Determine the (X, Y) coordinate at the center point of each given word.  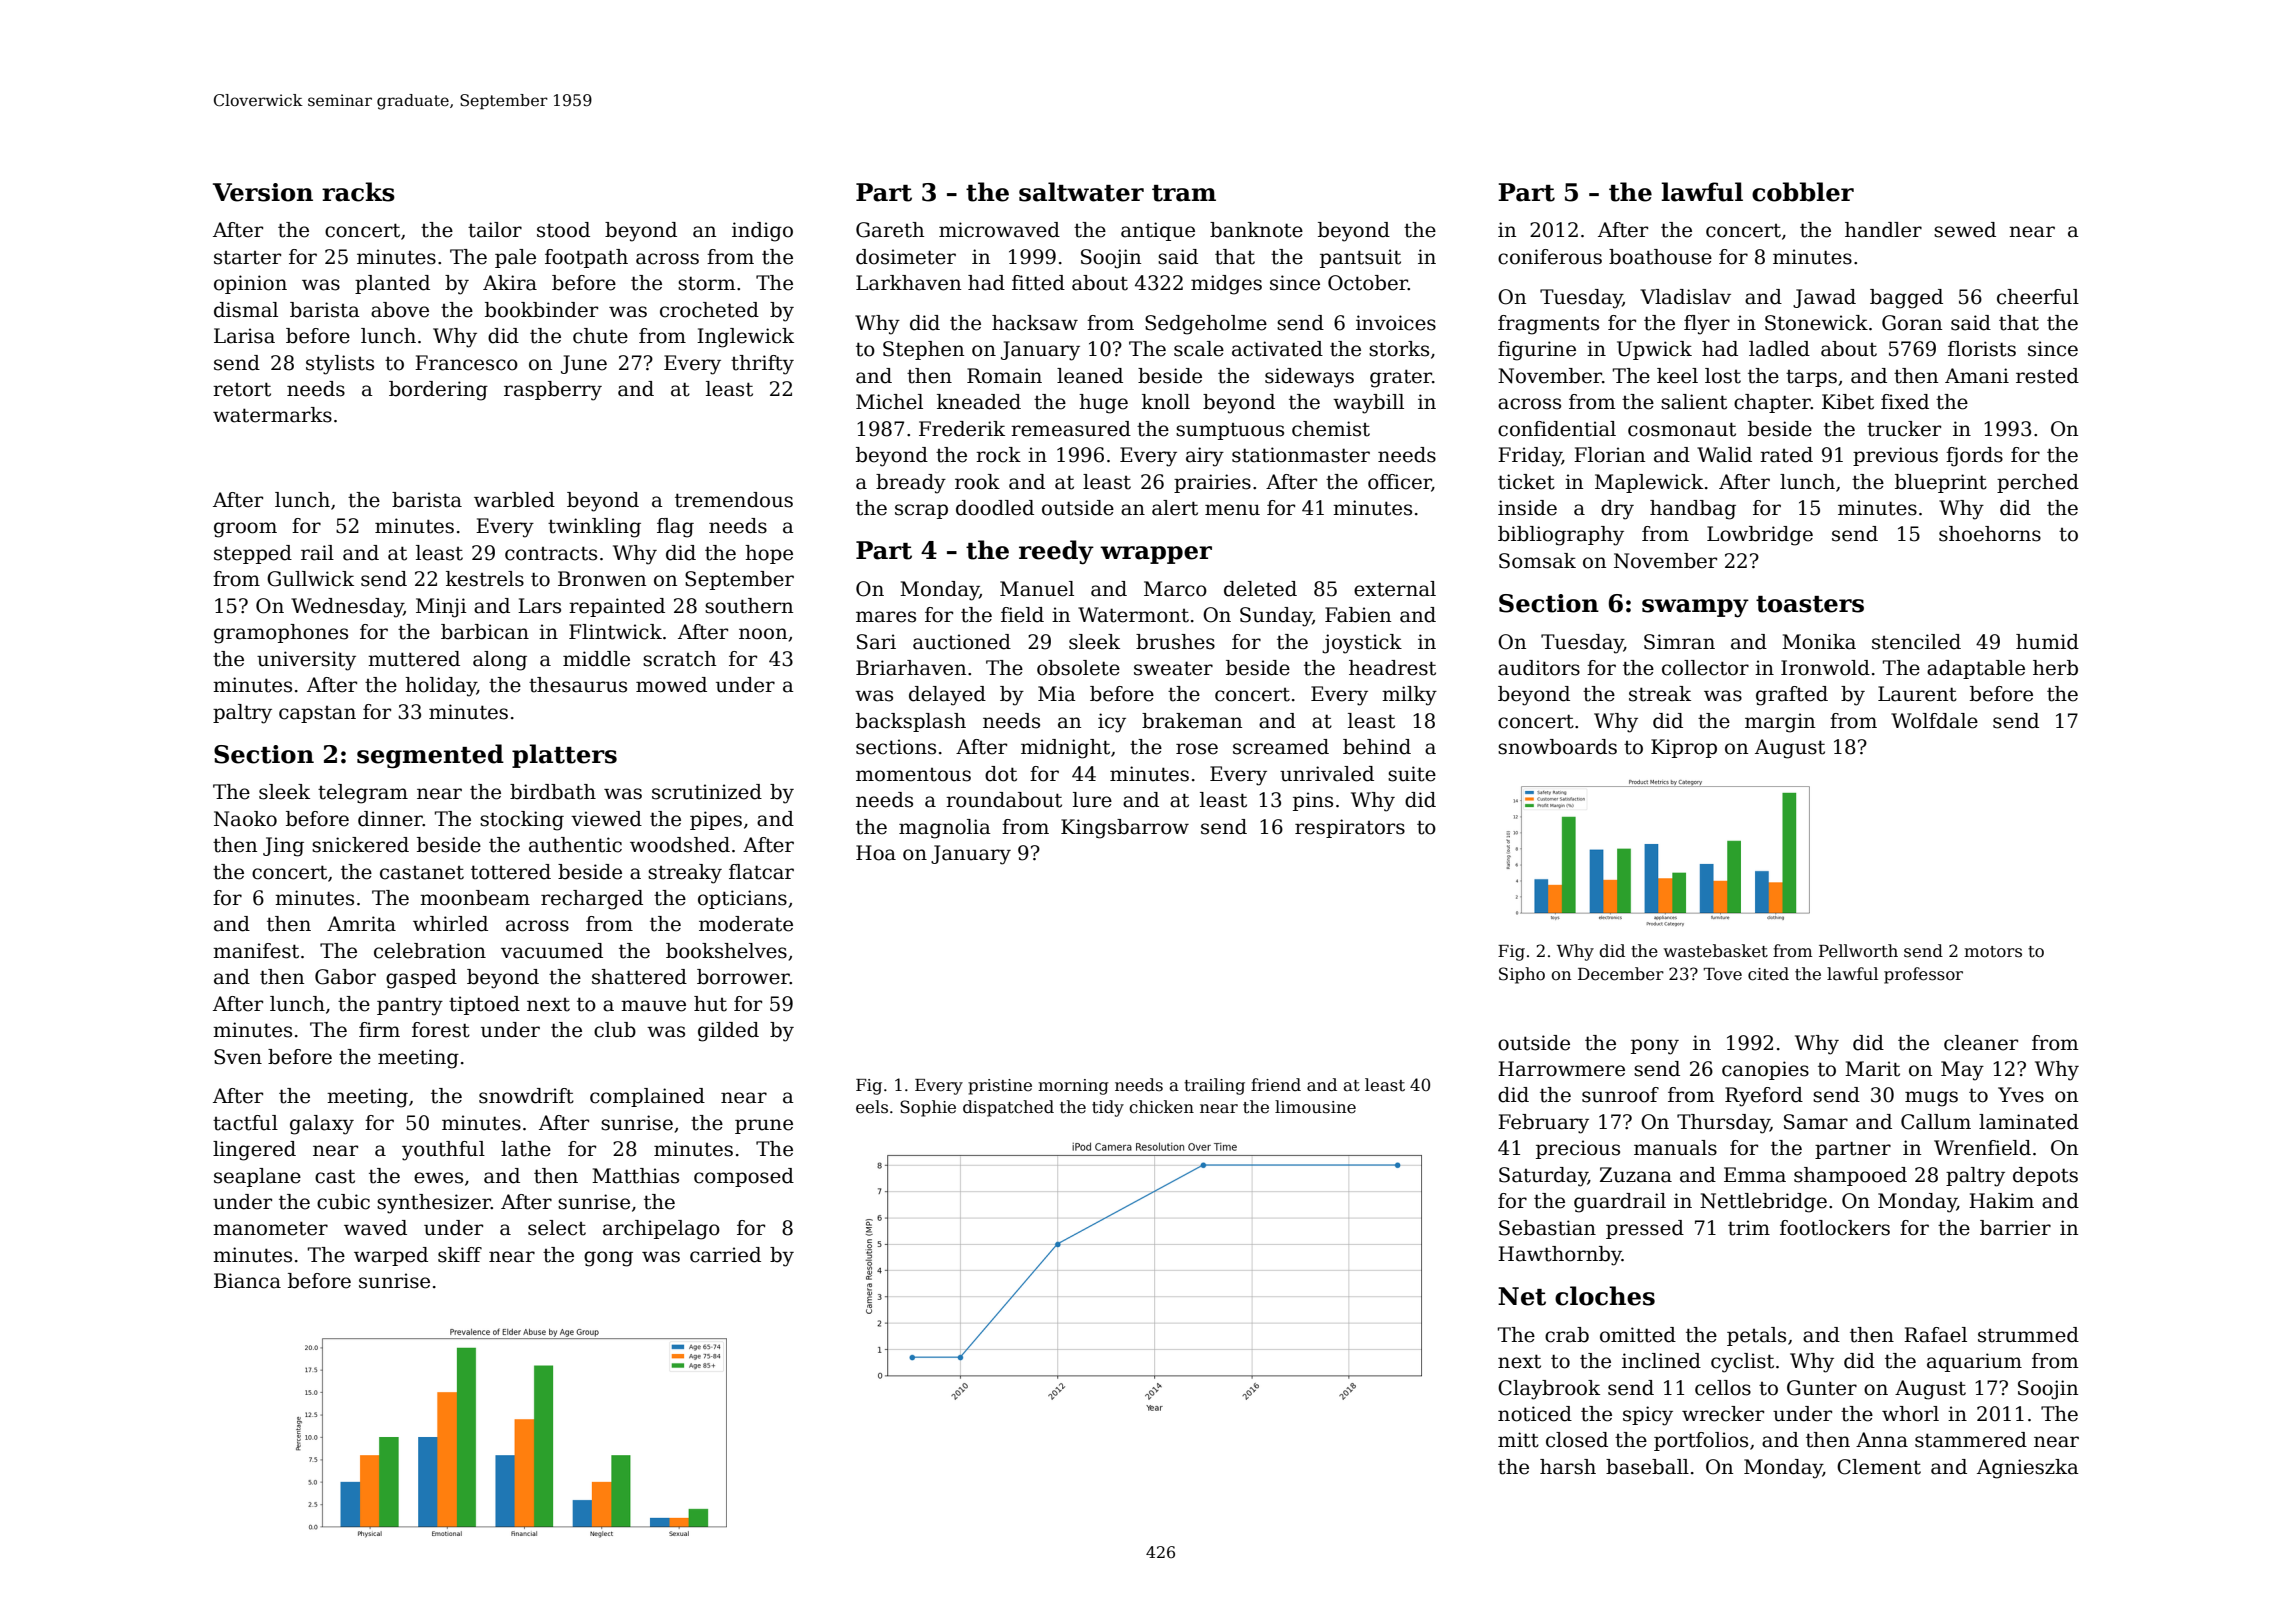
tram (1184, 193)
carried (725, 1255)
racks (358, 192)
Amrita (361, 924)
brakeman (1192, 721)
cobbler (1803, 192)
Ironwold (1825, 668)
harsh (1568, 1467)
